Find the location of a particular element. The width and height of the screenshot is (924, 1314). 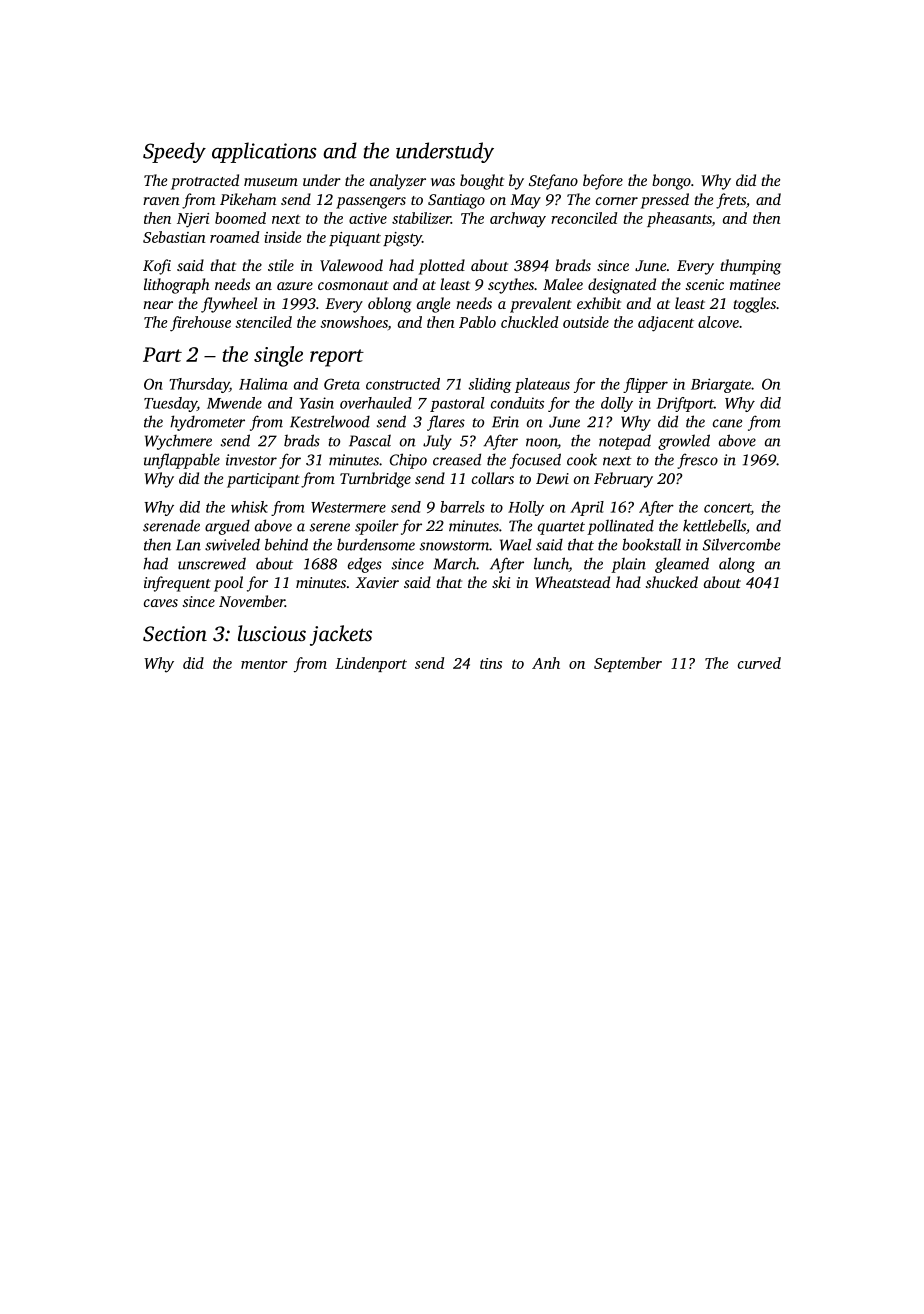

unflappable is located at coordinates (182, 461).
